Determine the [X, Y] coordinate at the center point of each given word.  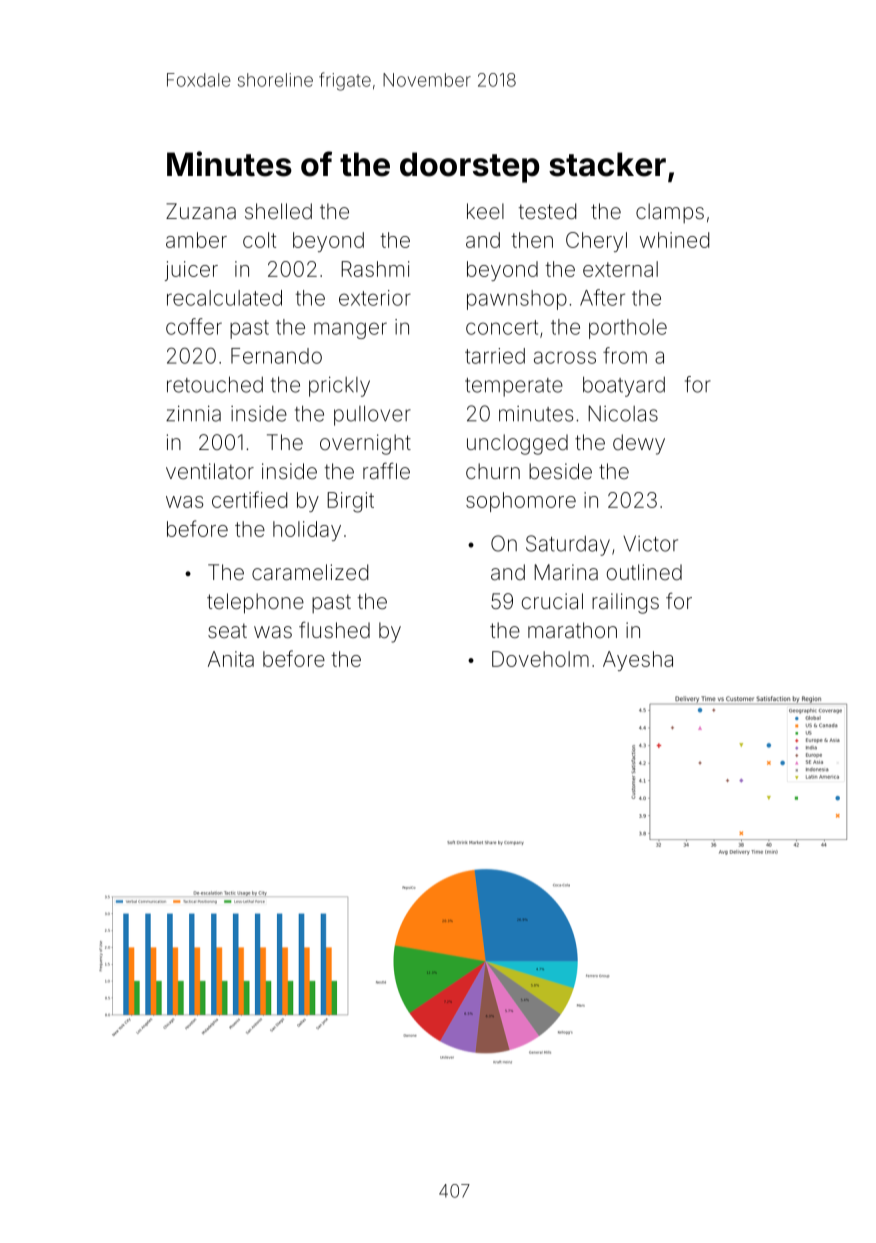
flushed [334, 629]
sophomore [521, 502]
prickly [339, 386]
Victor [650, 543]
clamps [670, 213]
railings [625, 603]
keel [485, 211]
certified [249, 499]
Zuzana [201, 211]
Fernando [276, 356]
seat [227, 631]
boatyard [624, 386]
